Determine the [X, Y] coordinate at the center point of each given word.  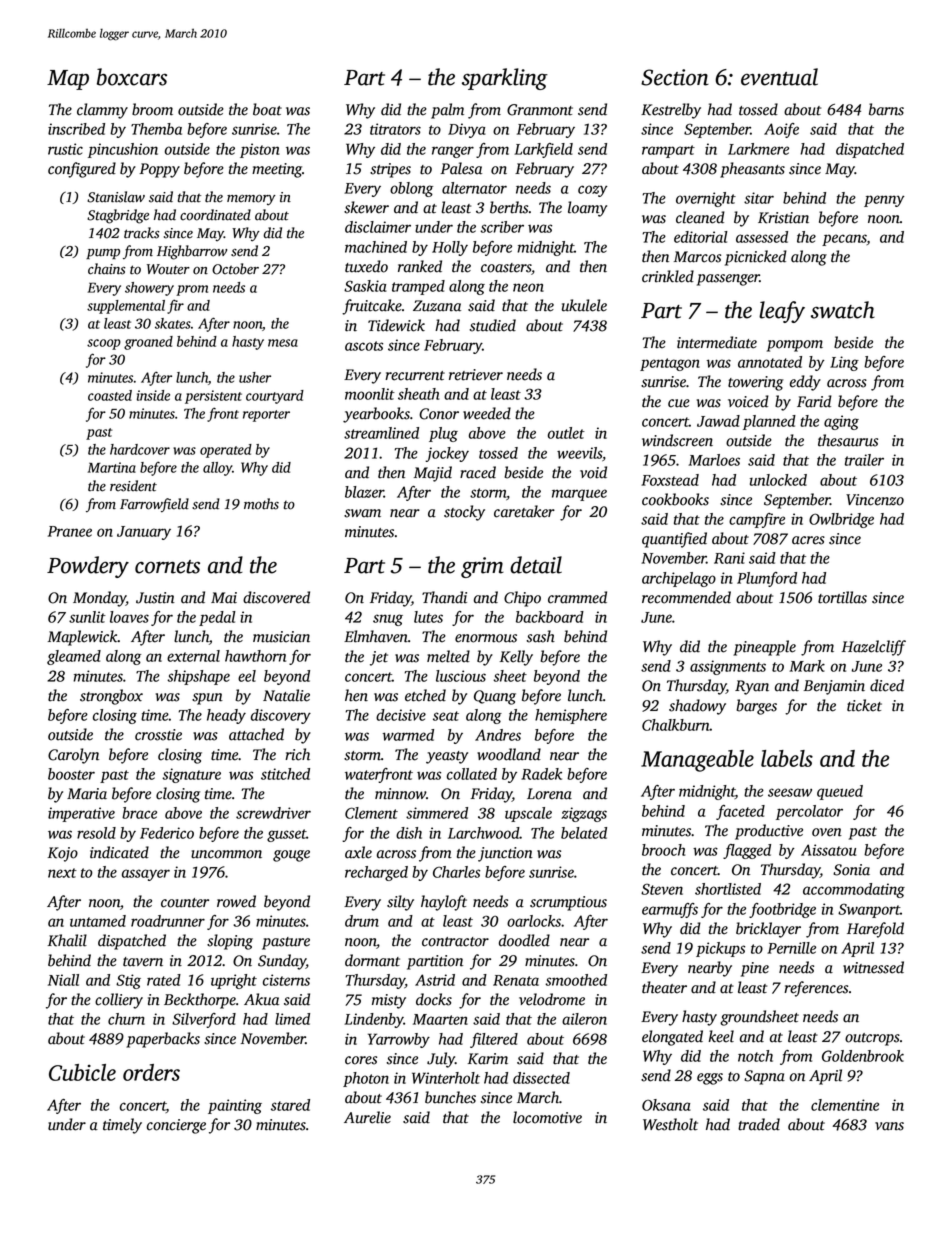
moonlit [370, 394]
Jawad [718, 421]
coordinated [215, 215]
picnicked [756, 258]
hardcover [140, 449]
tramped [418, 287]
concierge [176, 1126]
